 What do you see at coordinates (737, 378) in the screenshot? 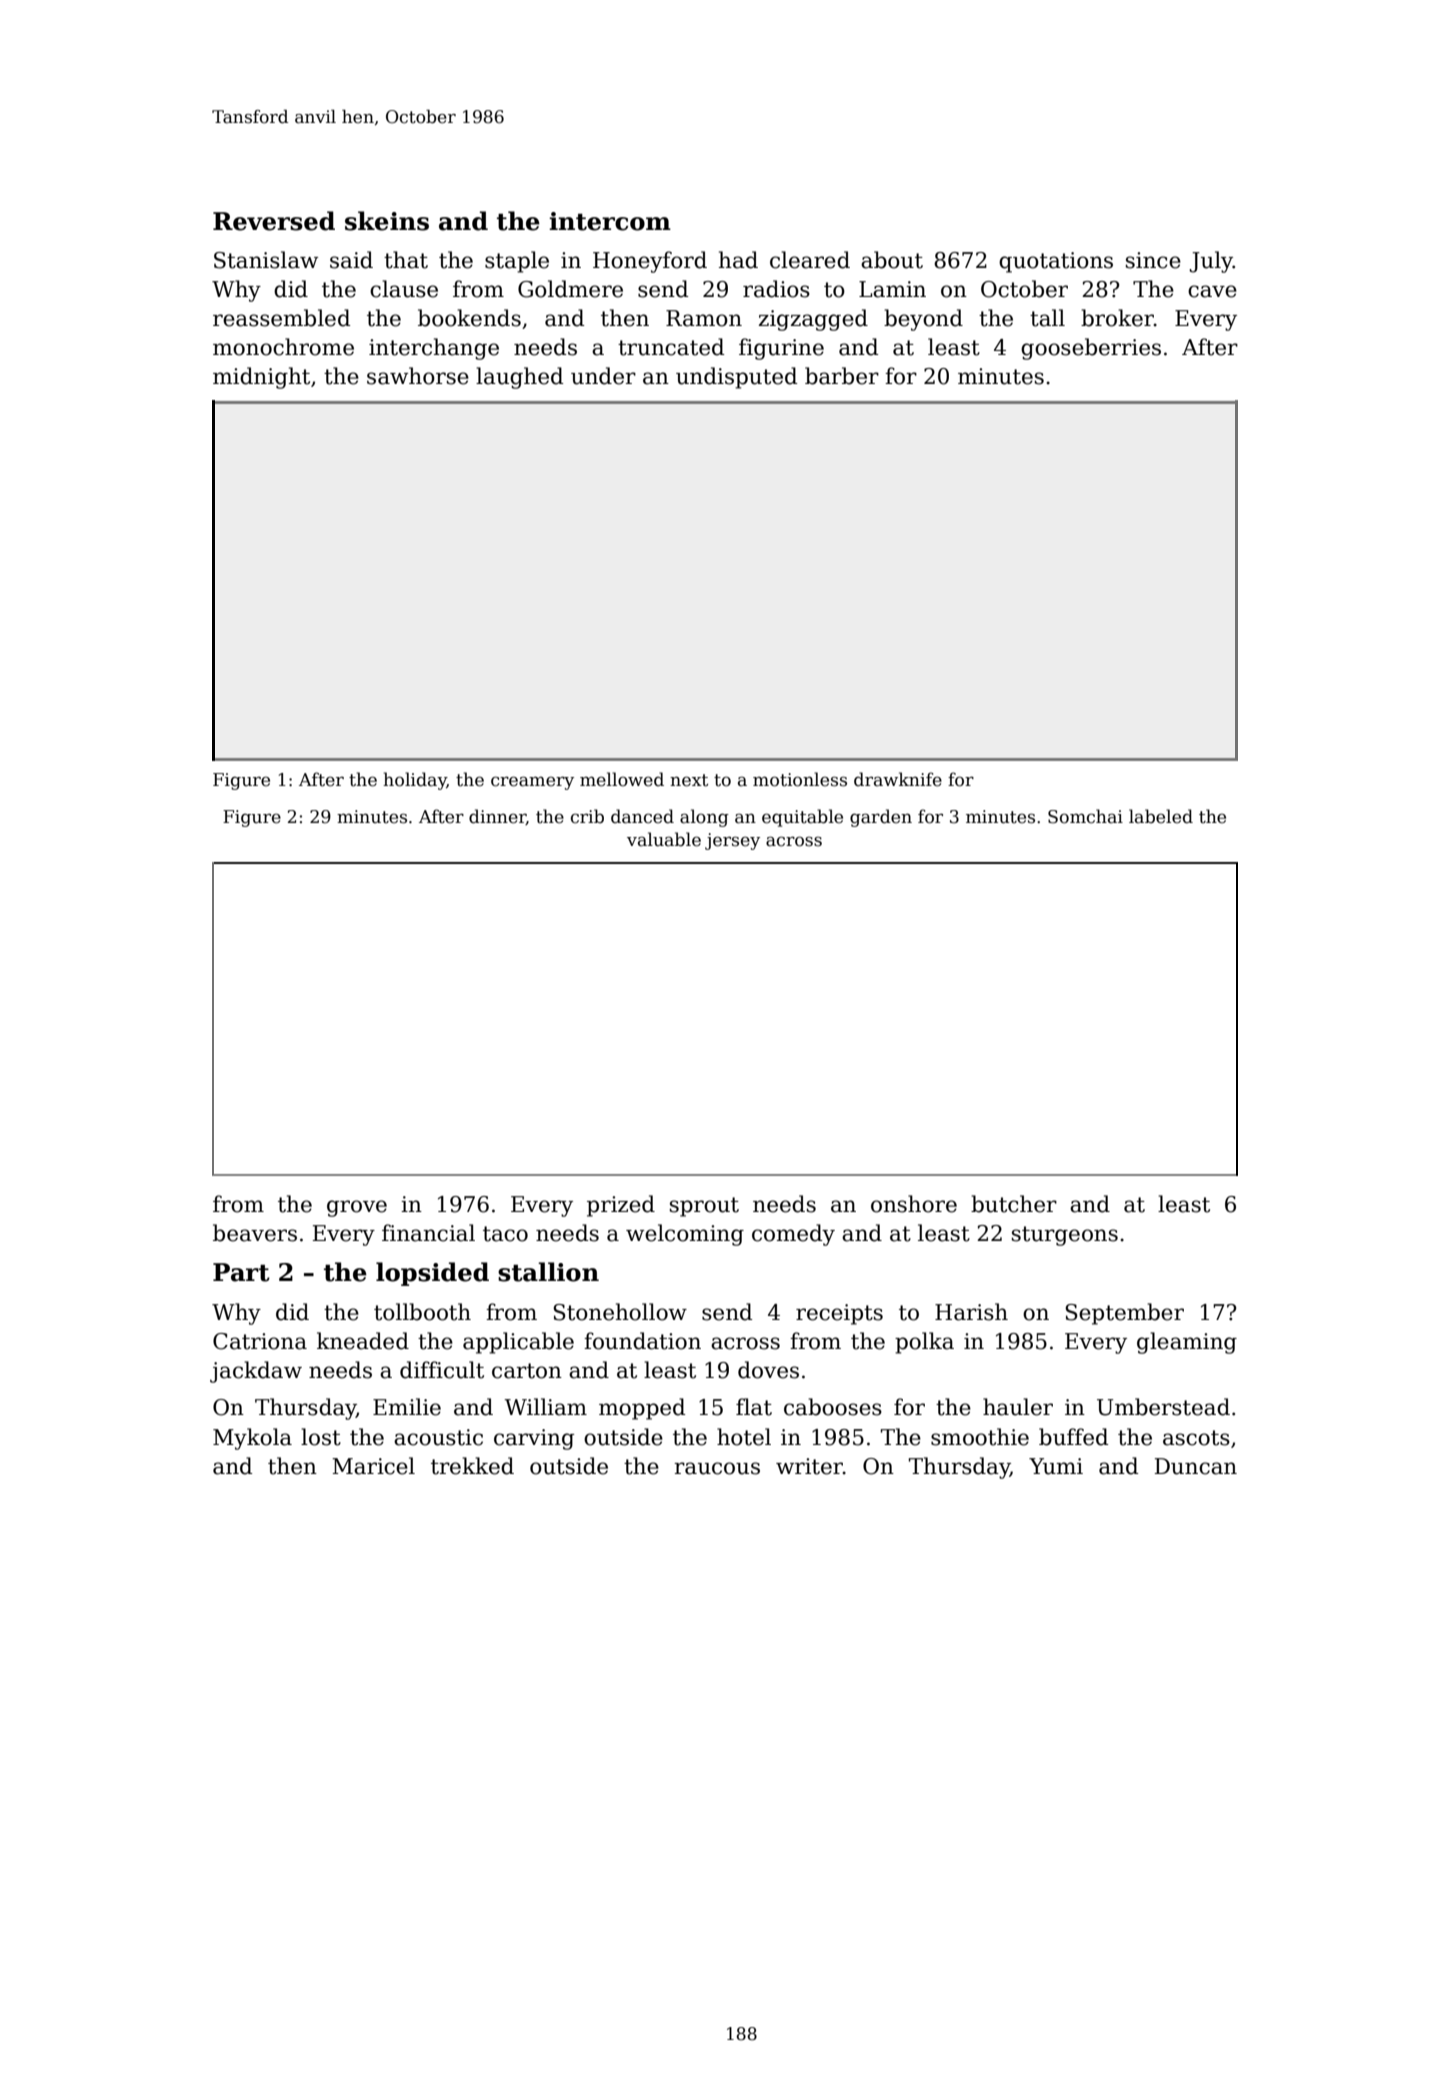
I see `undisputed` at bounding box center [737, 378].
